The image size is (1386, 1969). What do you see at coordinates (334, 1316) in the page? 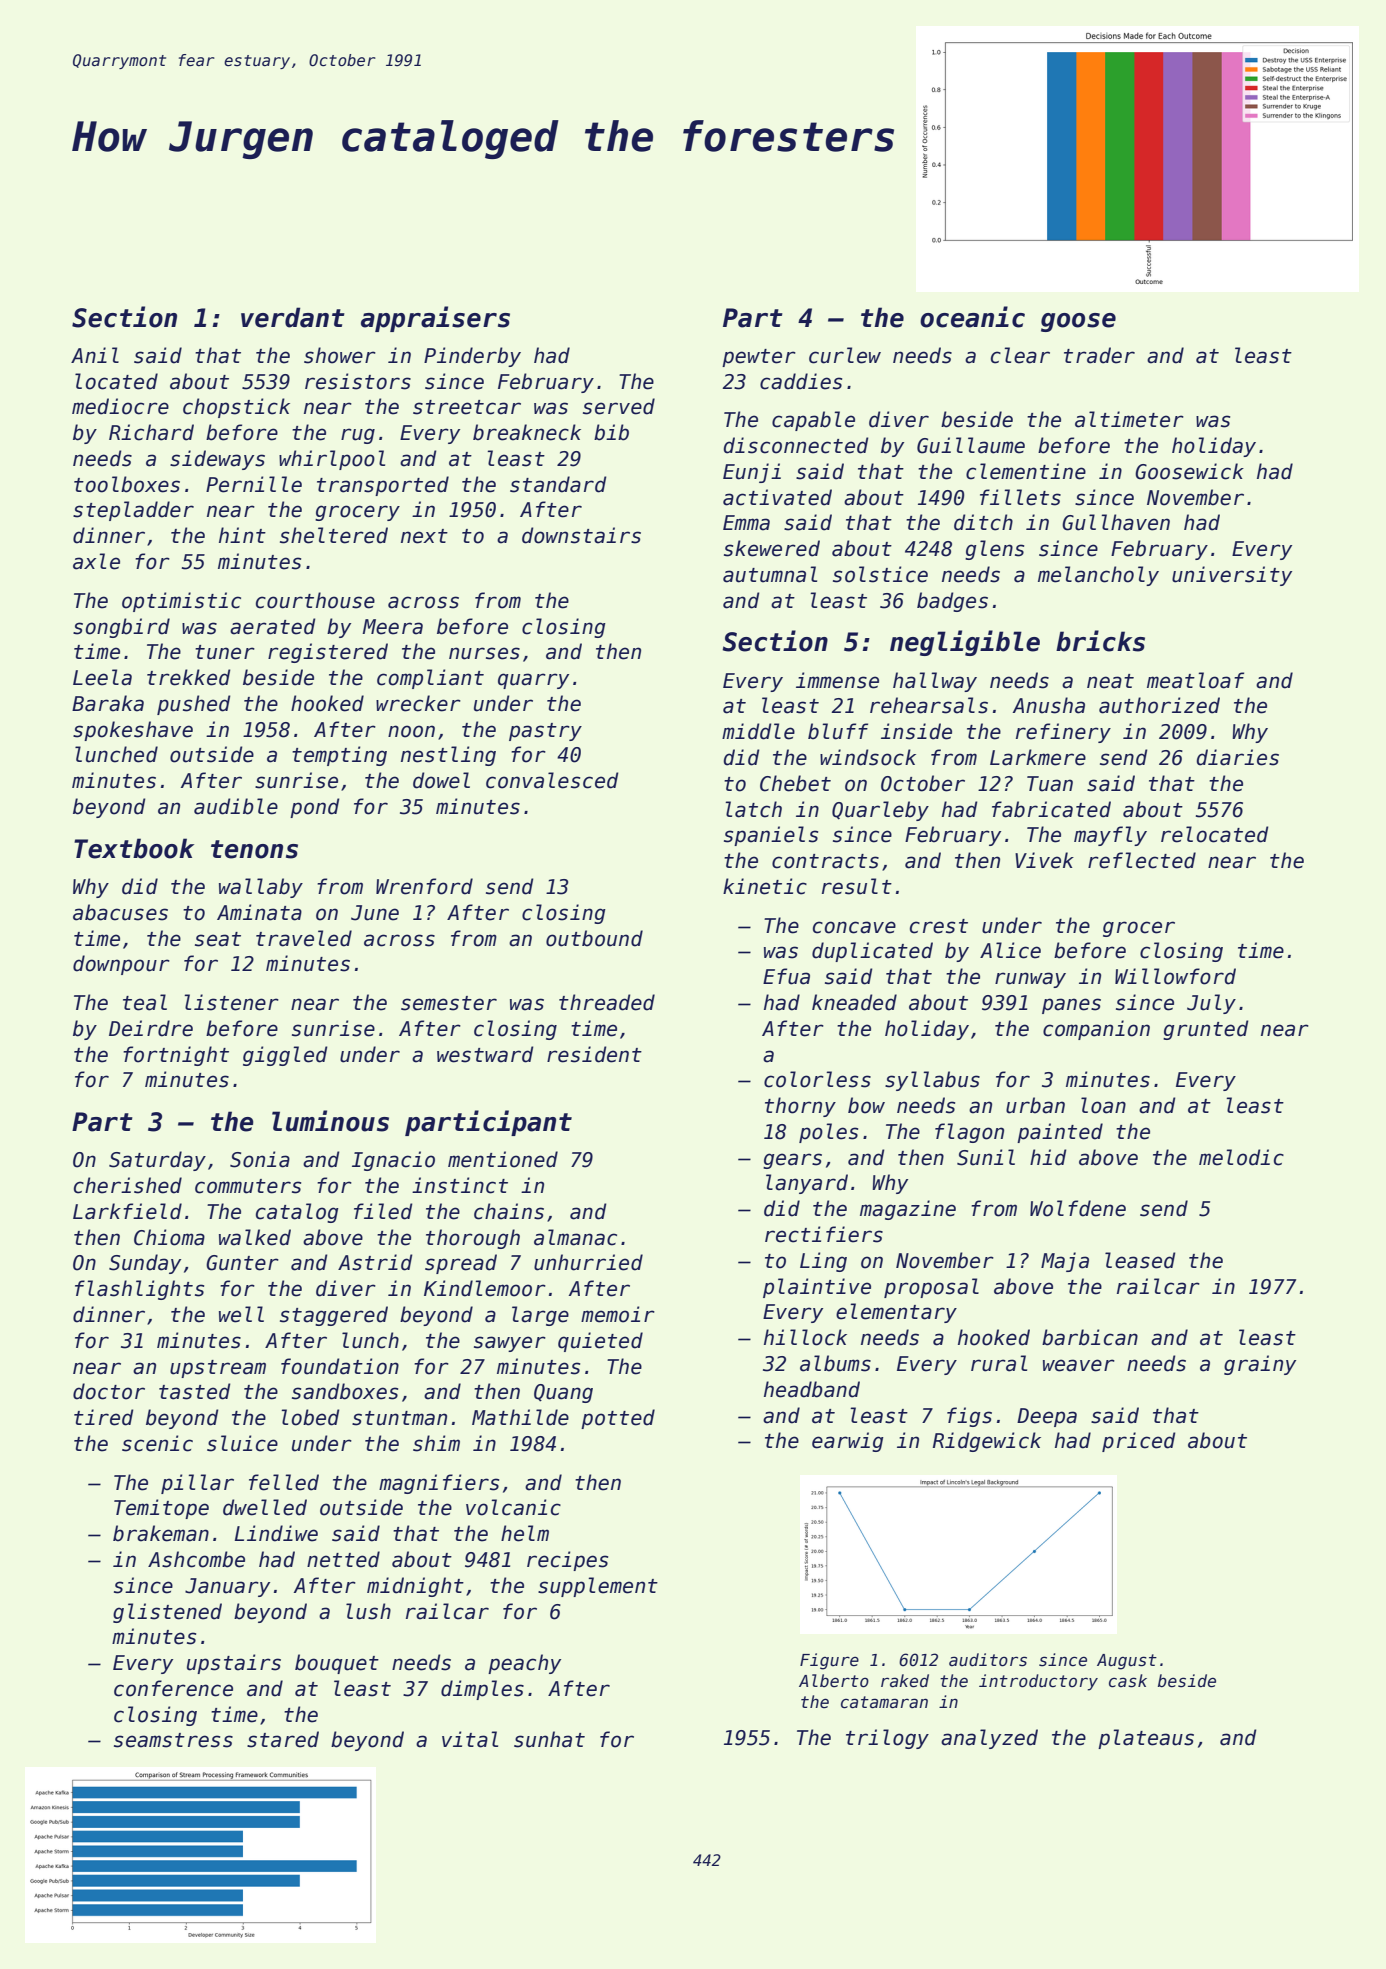
I see `staggered` at bounding box center [334, 1316].
